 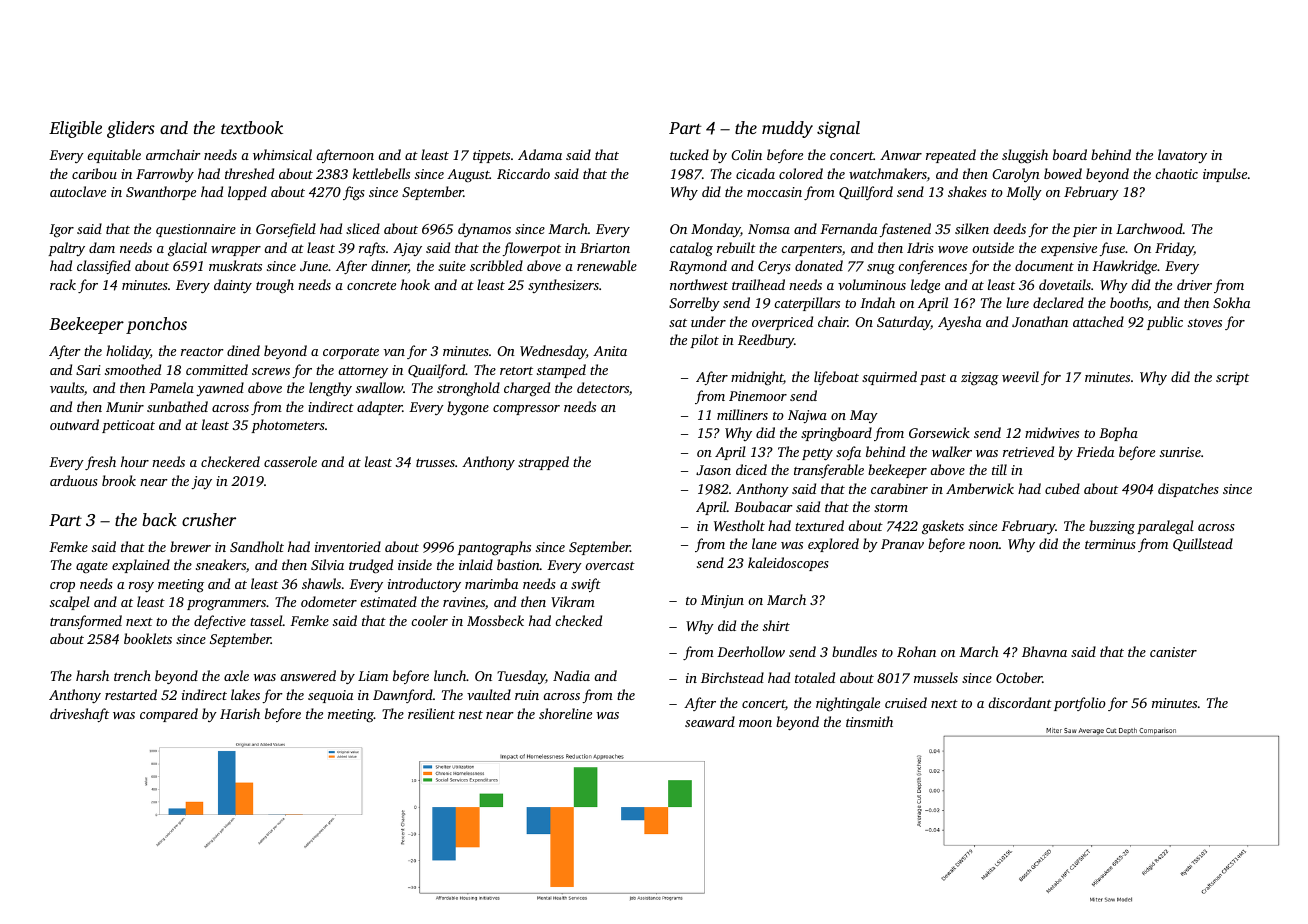 What do you see at coordinates (1044, 265) in the screenshot?
I see `document` at bounding box center [1044, 265].
